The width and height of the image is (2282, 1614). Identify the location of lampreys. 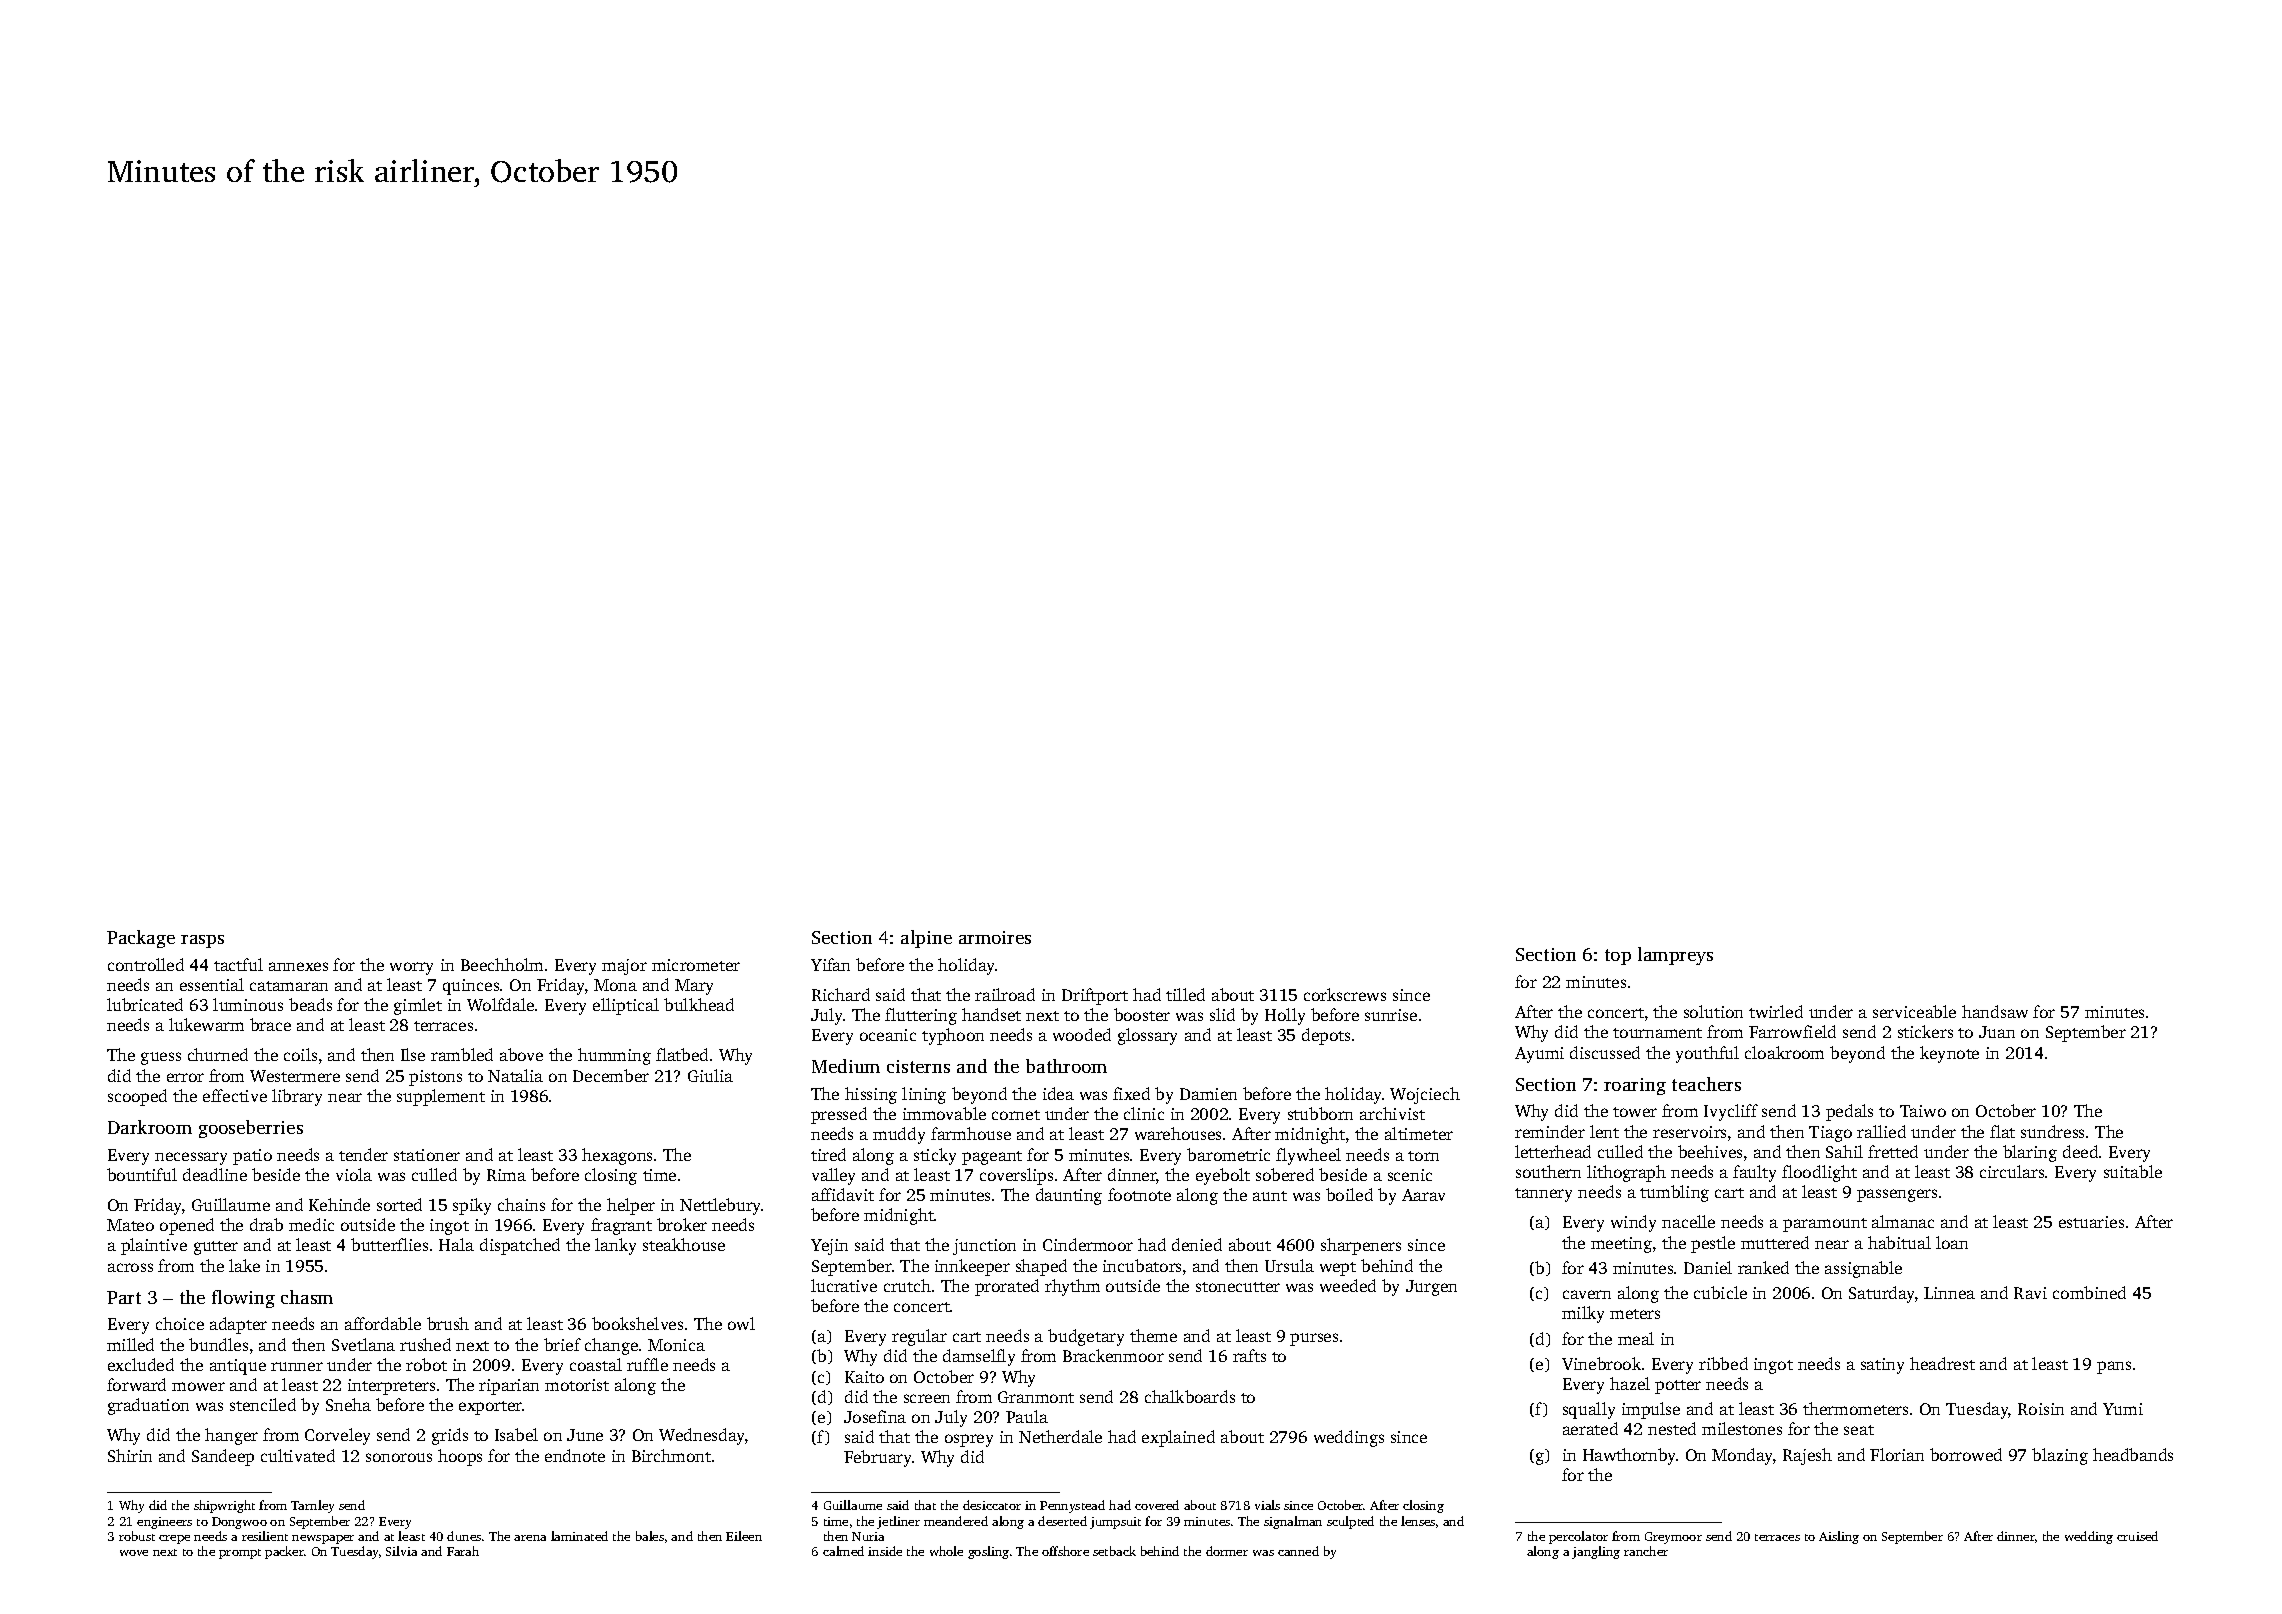
(1675, 956).
